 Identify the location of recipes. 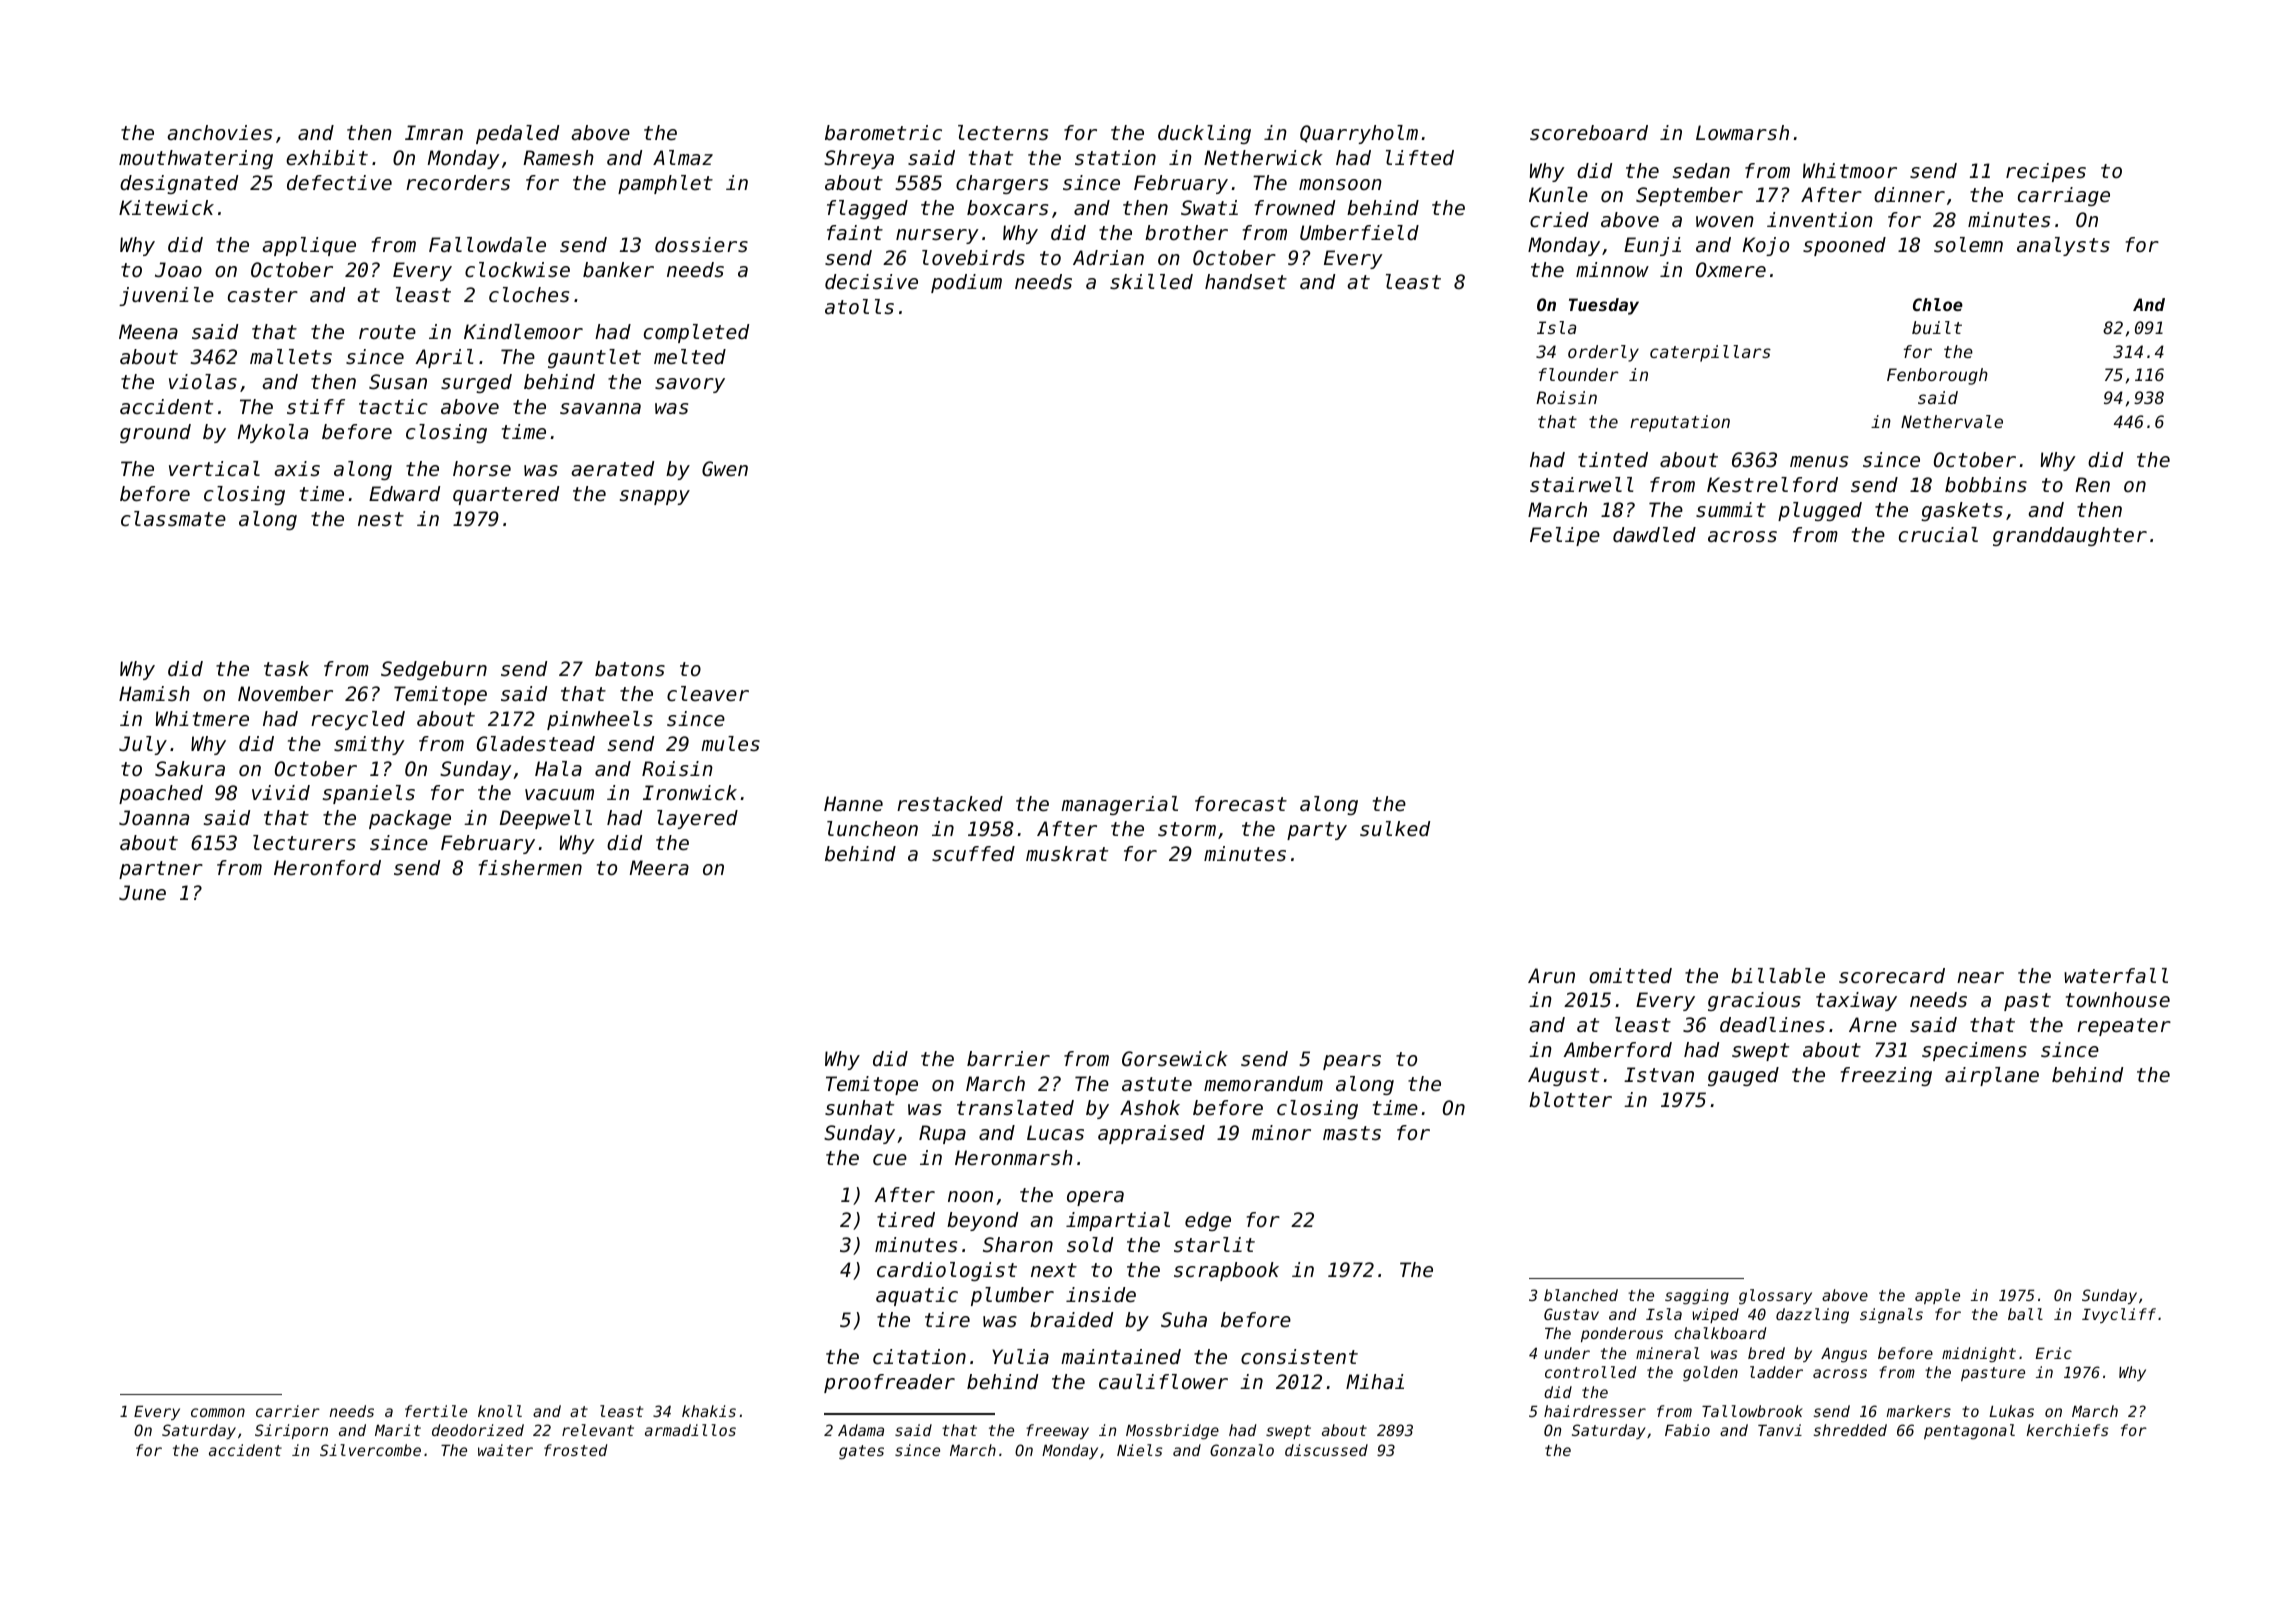
(2046, 172).
